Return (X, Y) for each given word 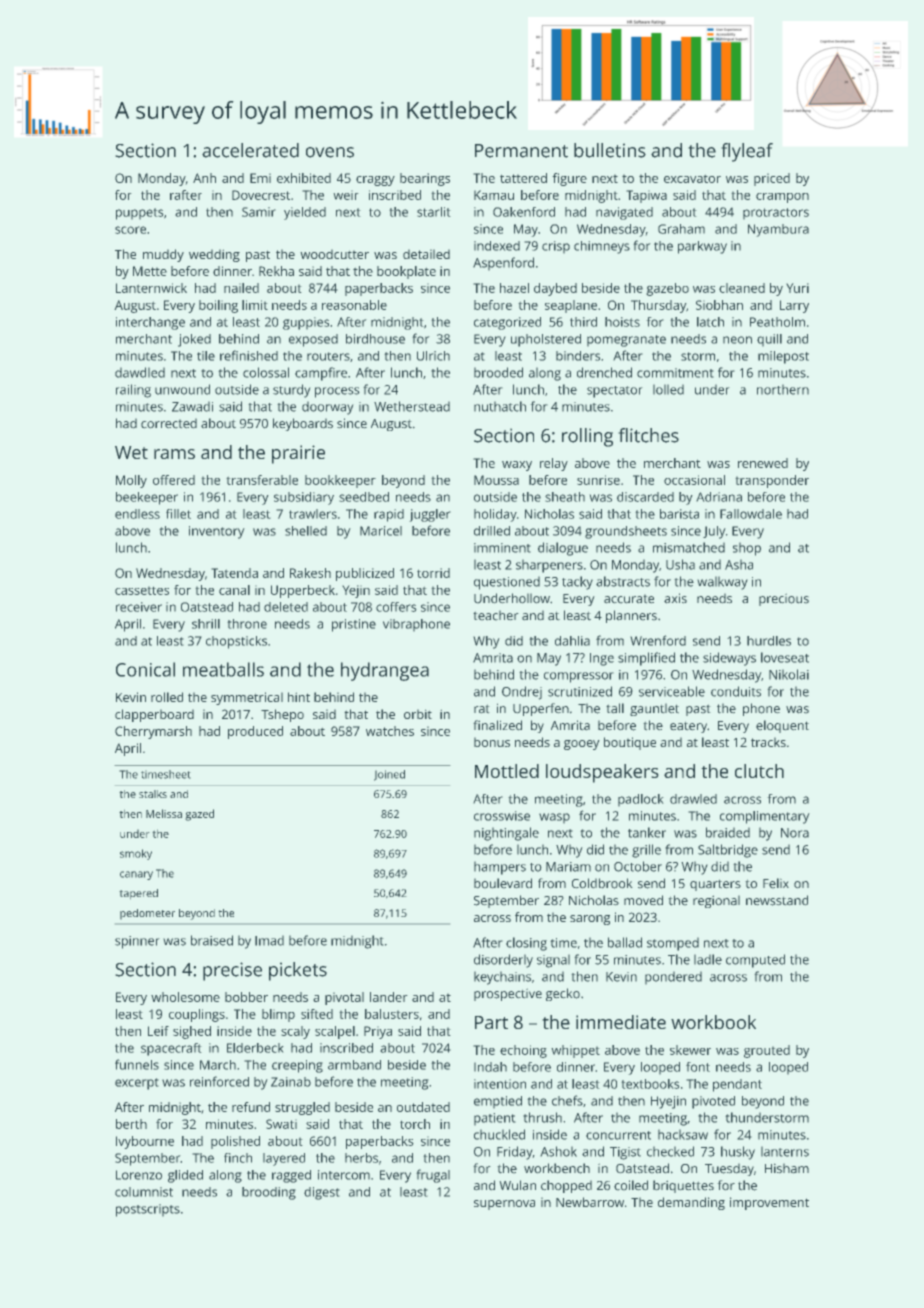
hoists (622, 322)
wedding (214, 255)
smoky (136, 854)
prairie (298, 454)
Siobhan (719, 305)
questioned (507, 583)
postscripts (148, 1210)
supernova (504, 1205)
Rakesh (310, 573)
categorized (507, 323)
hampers (500, 868)
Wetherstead (412, 406)
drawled (693, 799)
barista (679, 514)
